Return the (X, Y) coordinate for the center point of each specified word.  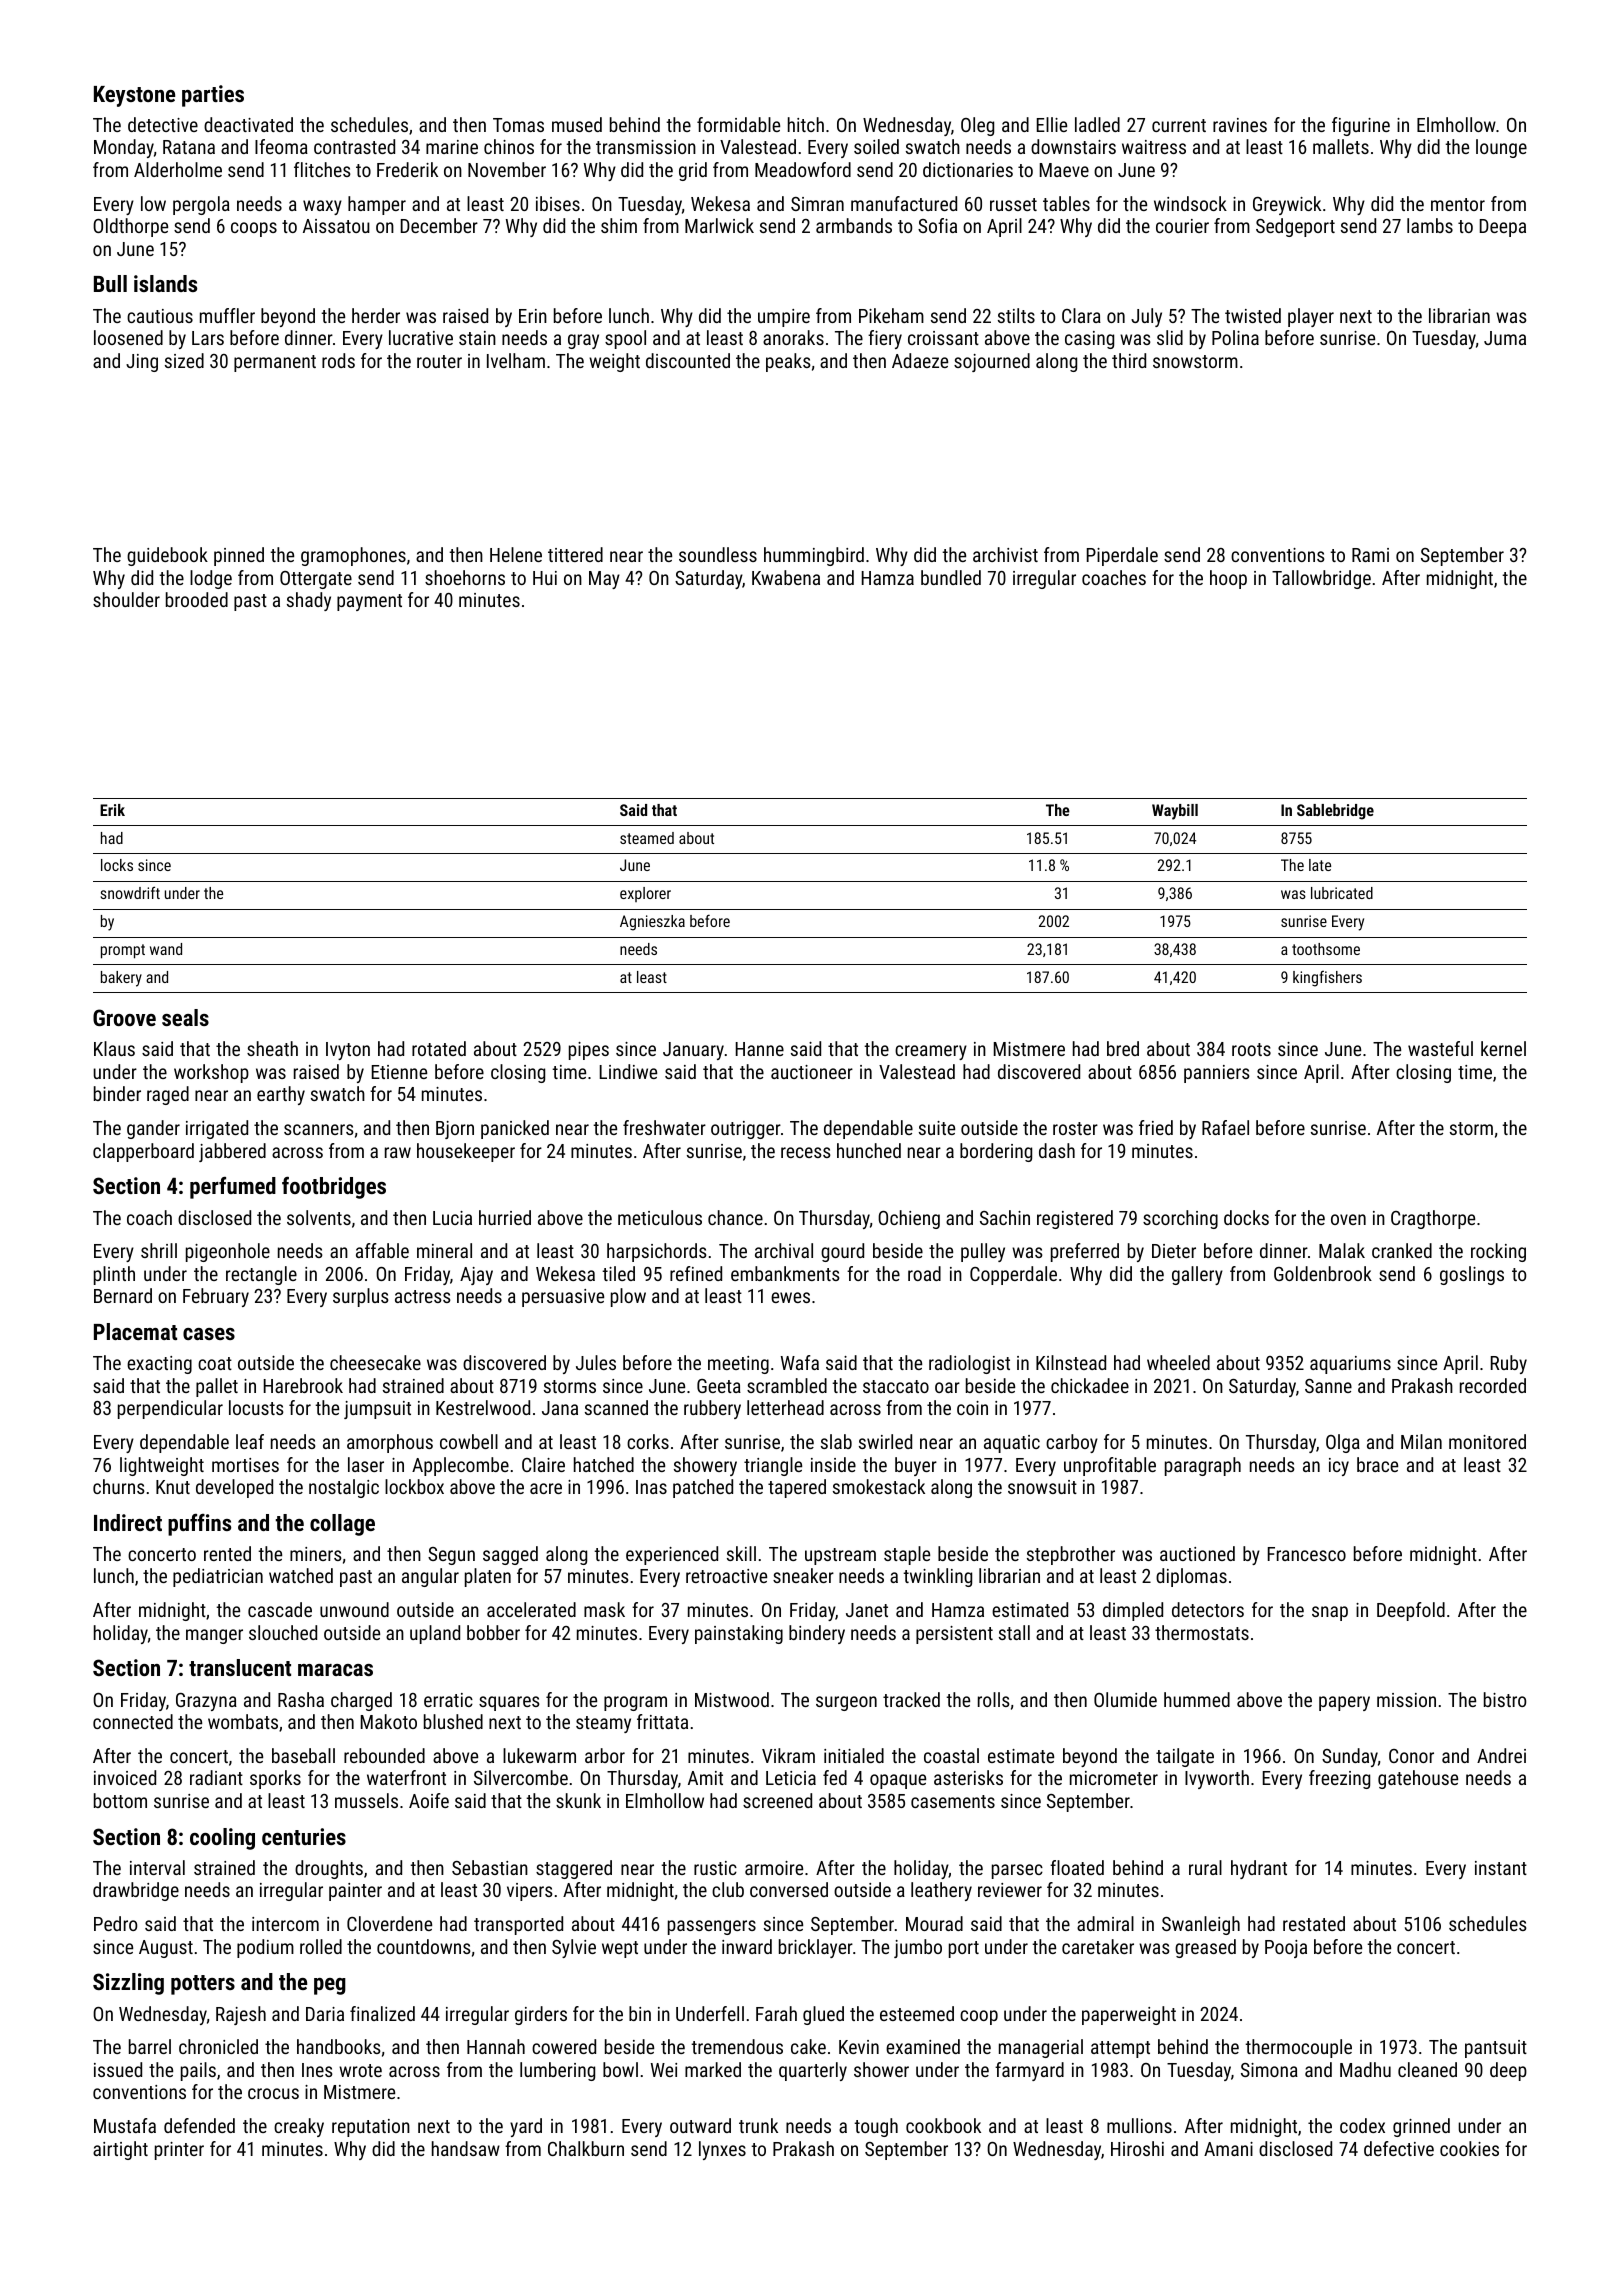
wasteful (1440, 1048)
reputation (371, 2128)
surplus (361, 1297)
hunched (869, 1150)
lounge (1501, 148)
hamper (377, 205)
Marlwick (719, 225)
